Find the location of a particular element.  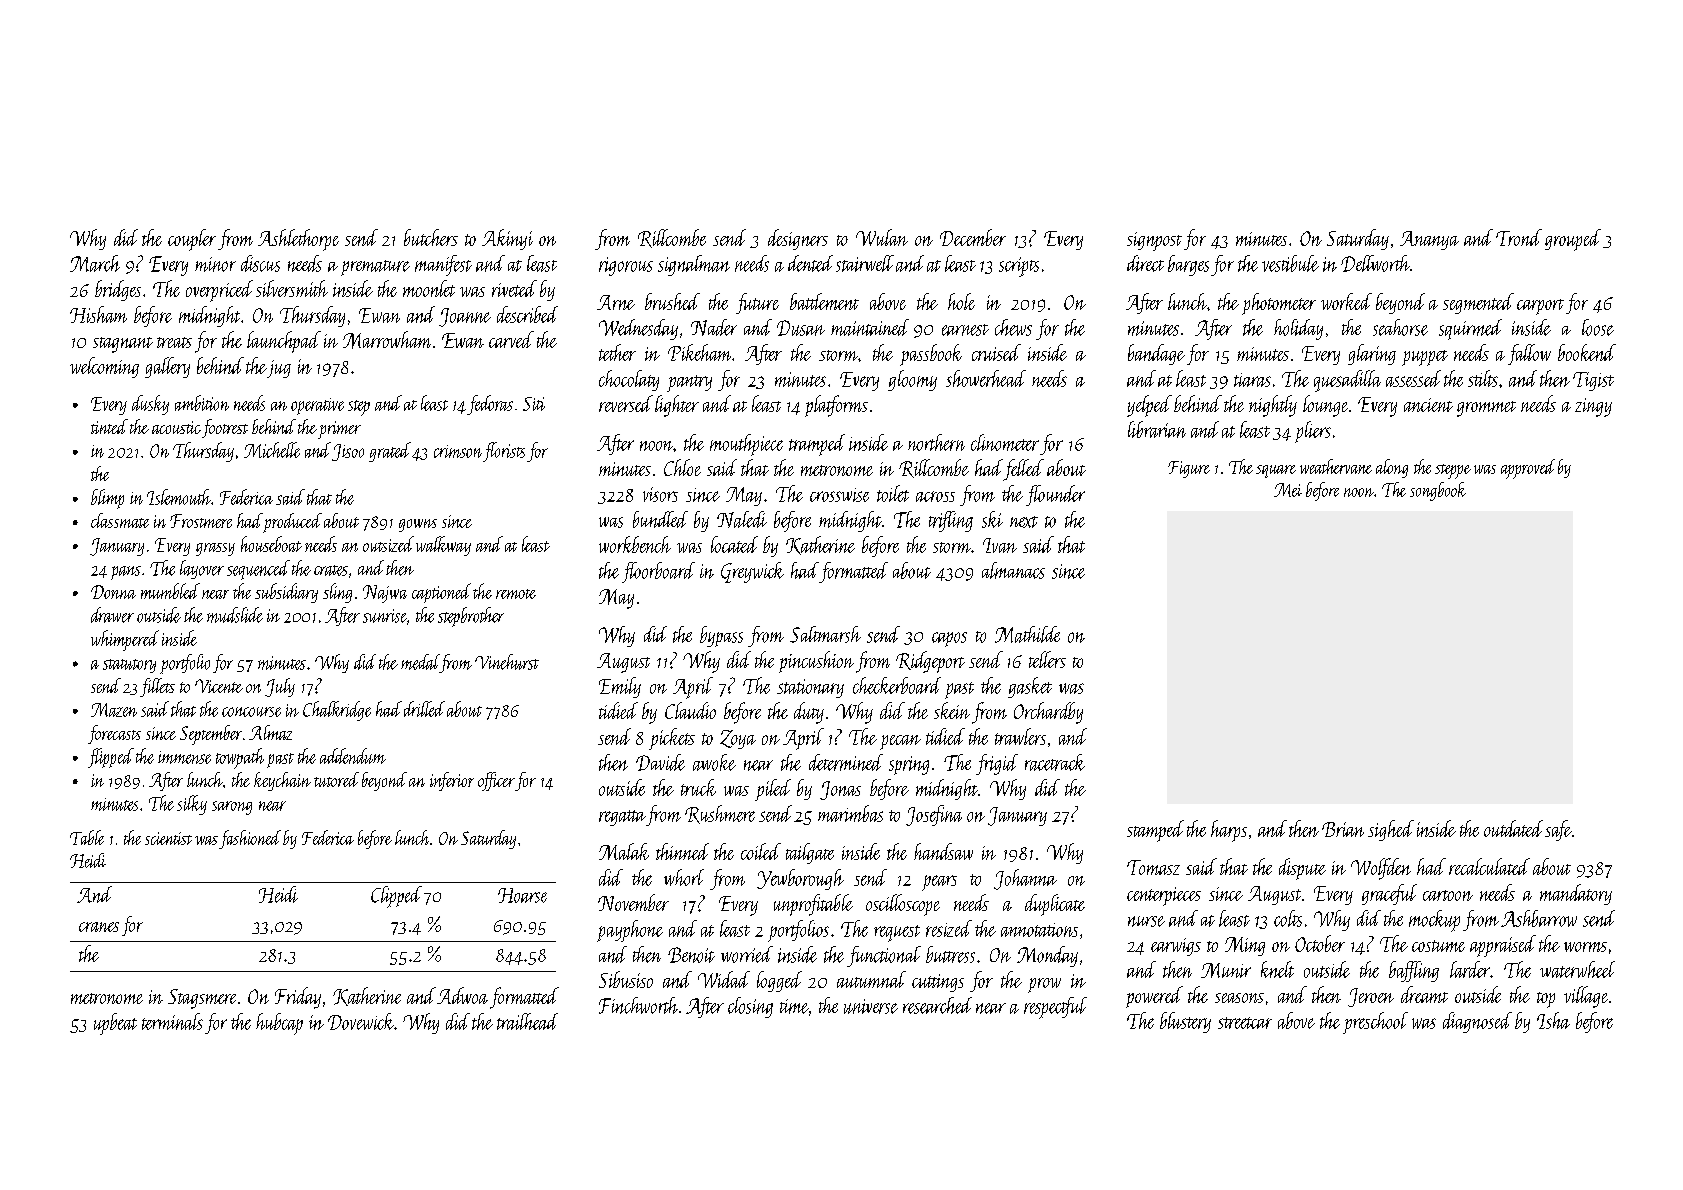

Chloe is located at coordinates (682, 467).
